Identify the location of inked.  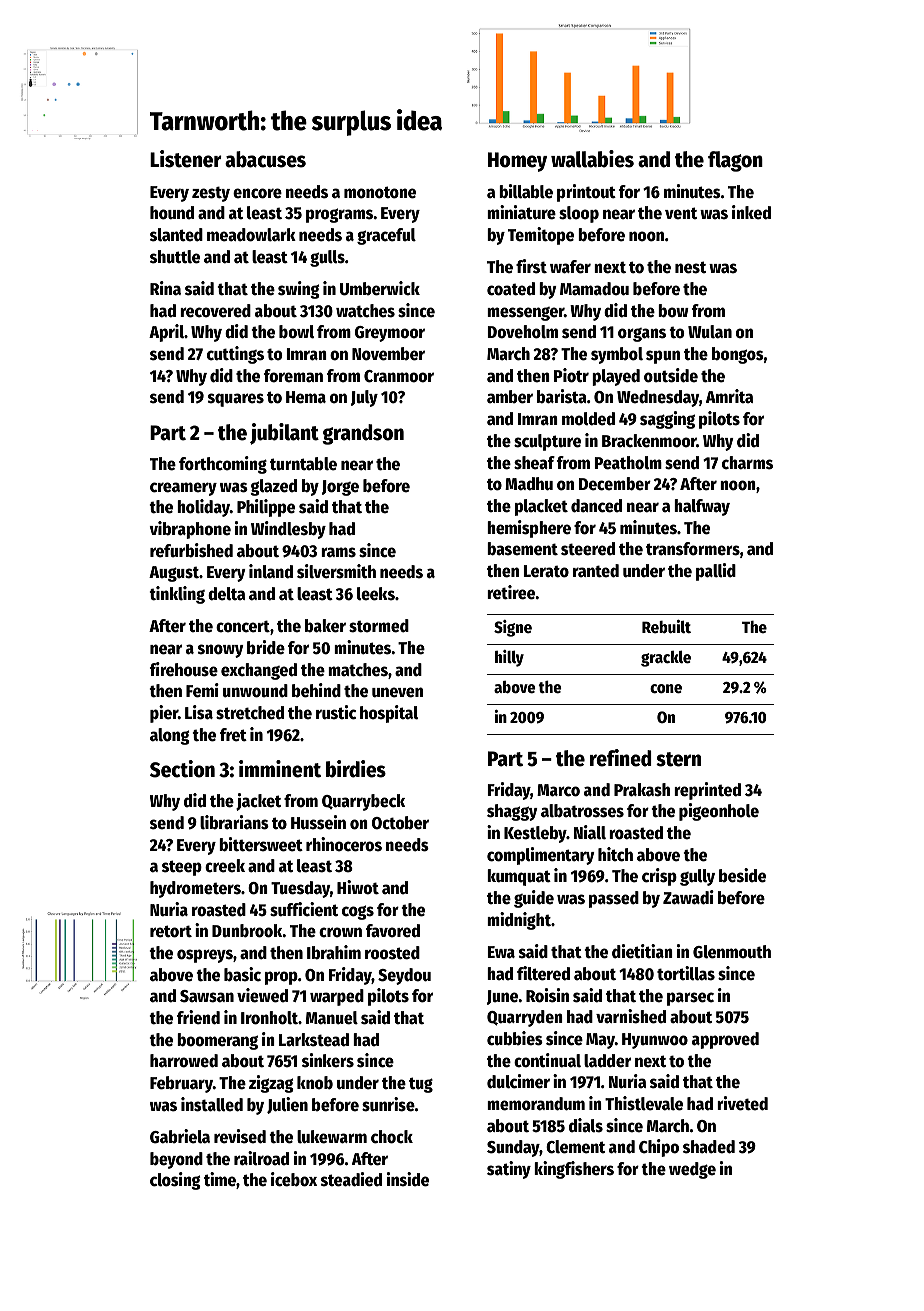
(751, 212).
